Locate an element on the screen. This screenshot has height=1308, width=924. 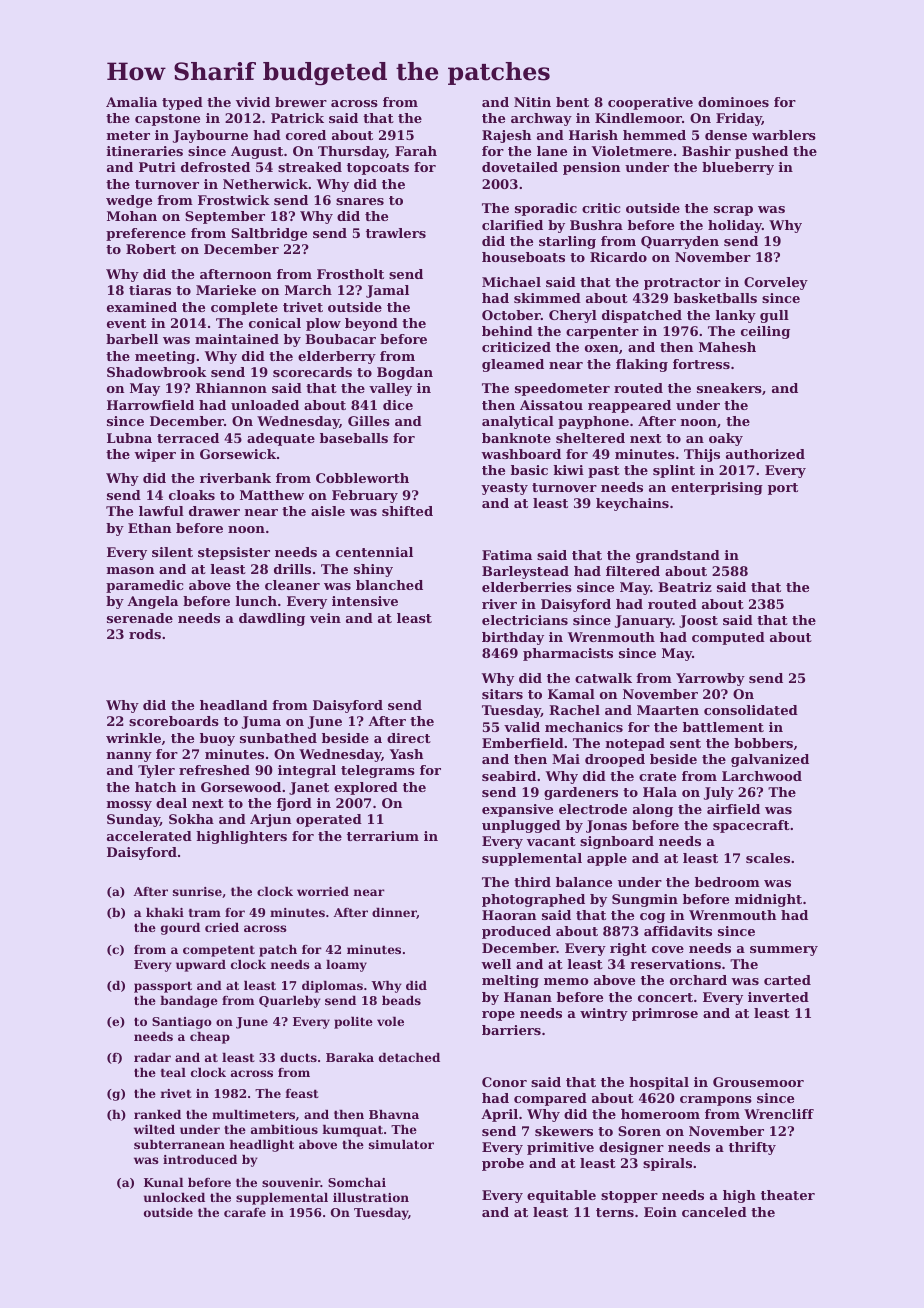
March is located at coordinates (308, 290).
